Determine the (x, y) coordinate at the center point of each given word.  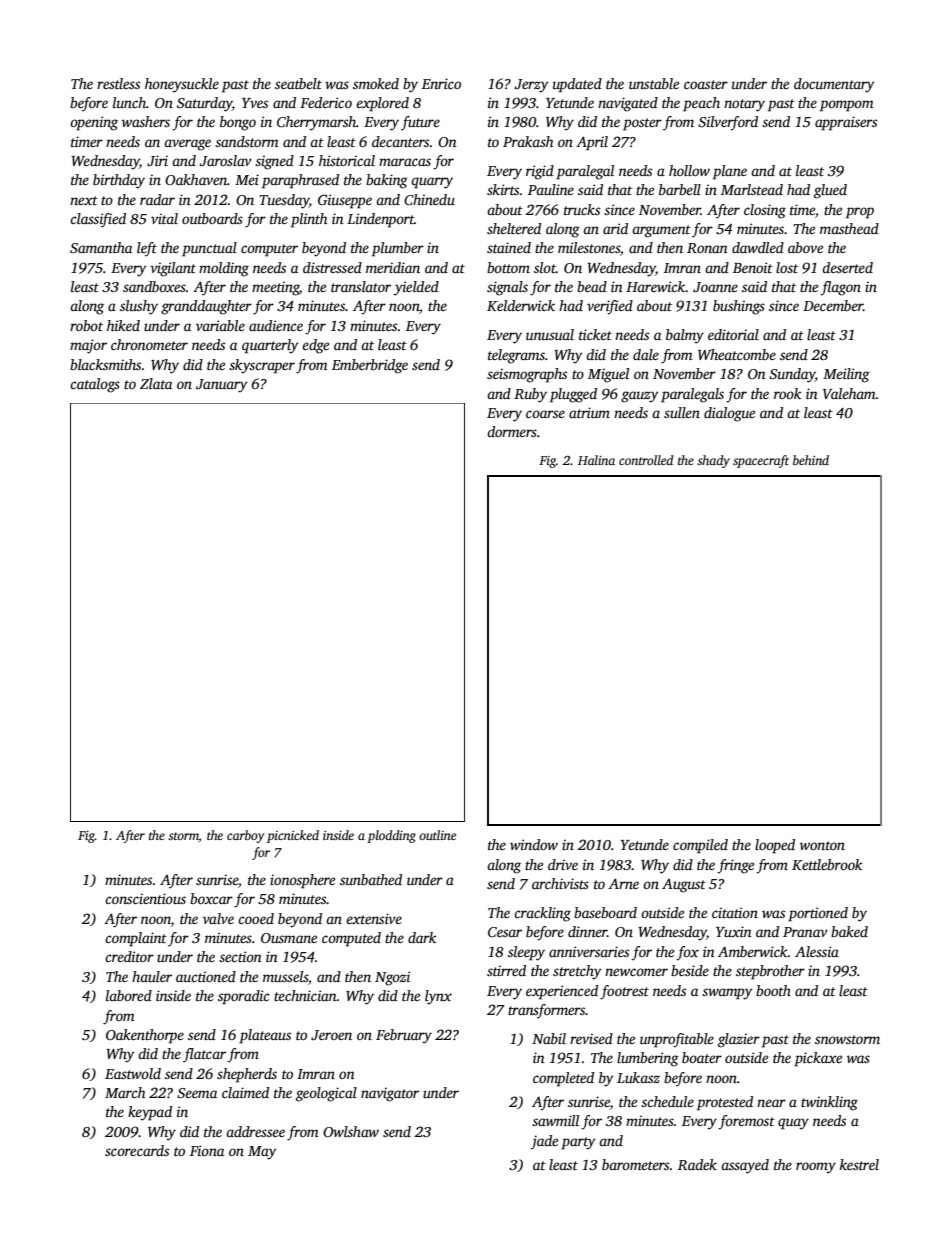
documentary (834, 85)
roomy (816, 1168)
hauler (152, 976)
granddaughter (206, 307)
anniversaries (589, 951)
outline (437, 835)
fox (687, 953)
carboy (245, 836)
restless (118, 83)
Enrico (441, 83)
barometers (635, 1164)
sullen (682, 412)
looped (775, 846)
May (262, 1153)
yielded (416, 288)
